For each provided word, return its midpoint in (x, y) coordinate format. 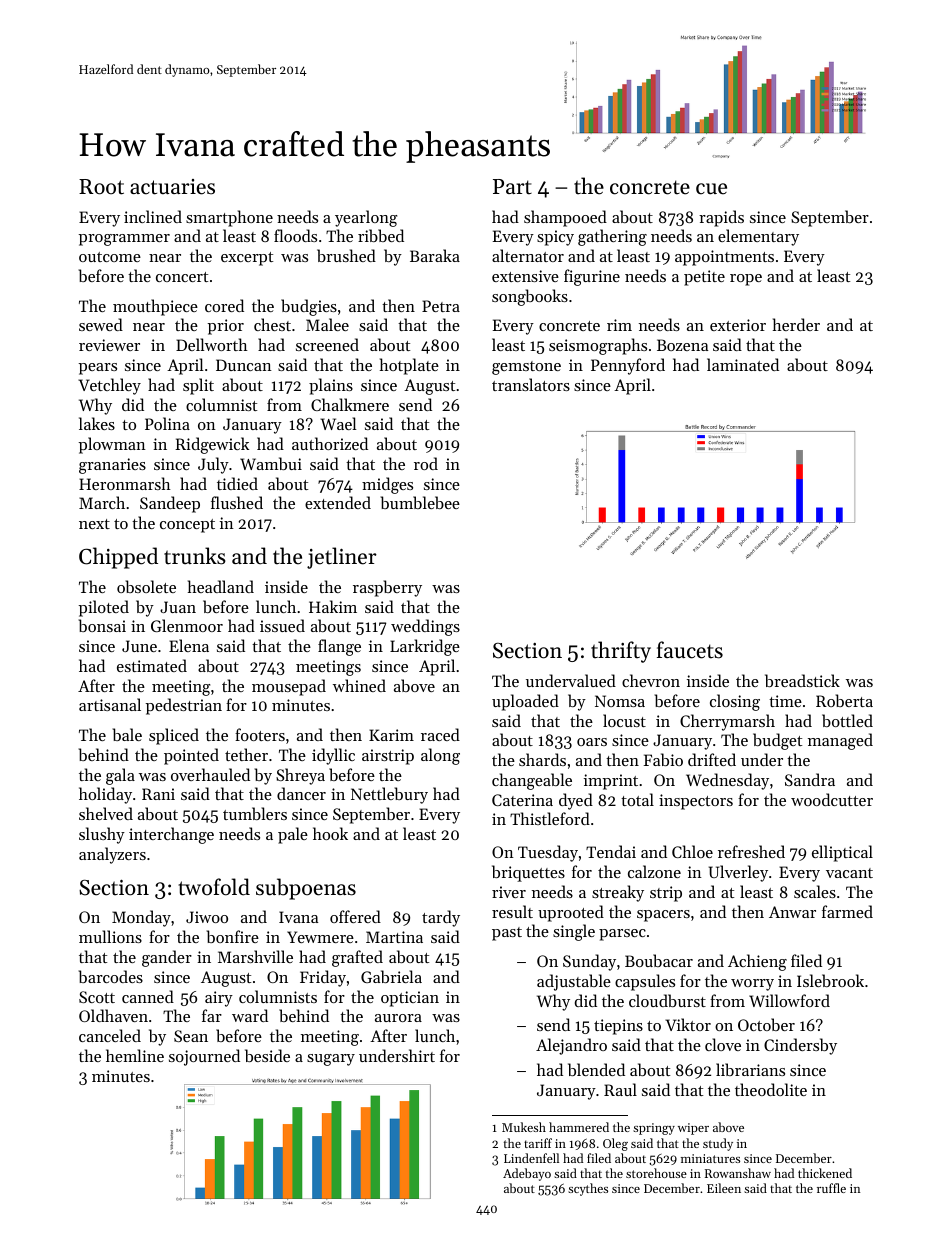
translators (531, 384)
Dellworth (212, 344)
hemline (135, 1055)
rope (746, 280)
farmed (847, 911)
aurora (398, 1018)
